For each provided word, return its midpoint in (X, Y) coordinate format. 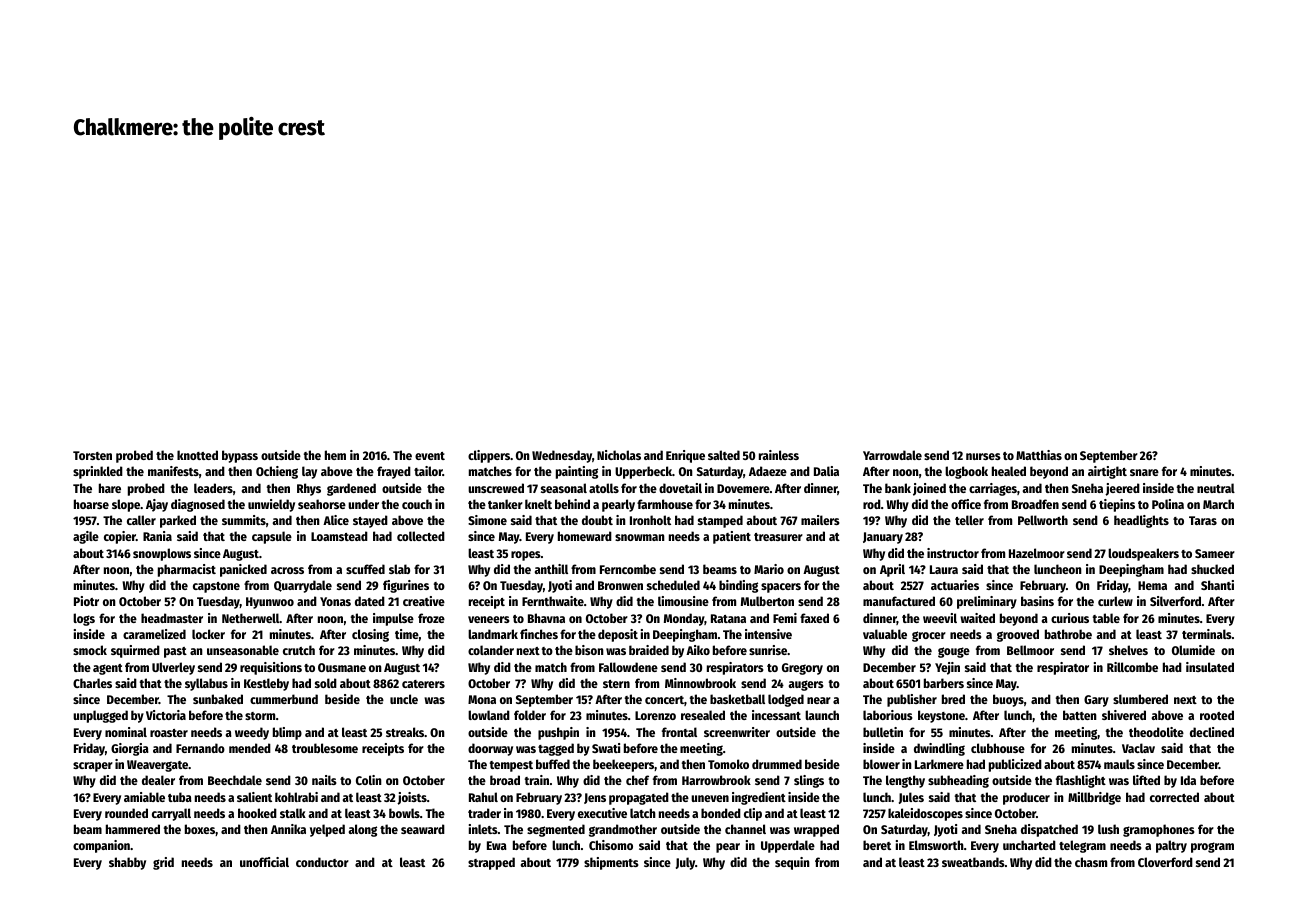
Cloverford (1165, 862)
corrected (1174, 797)
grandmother (623, 830)
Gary (1096, 701)
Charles (92, 683)
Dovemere (743, 488)
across (287, 570)
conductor (322, 862)
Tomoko (728, 764)
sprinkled (98, 472)
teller (969, 520)
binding (738, 586)
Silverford (1175, 601)
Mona (482, 699)
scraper (93, 767)
